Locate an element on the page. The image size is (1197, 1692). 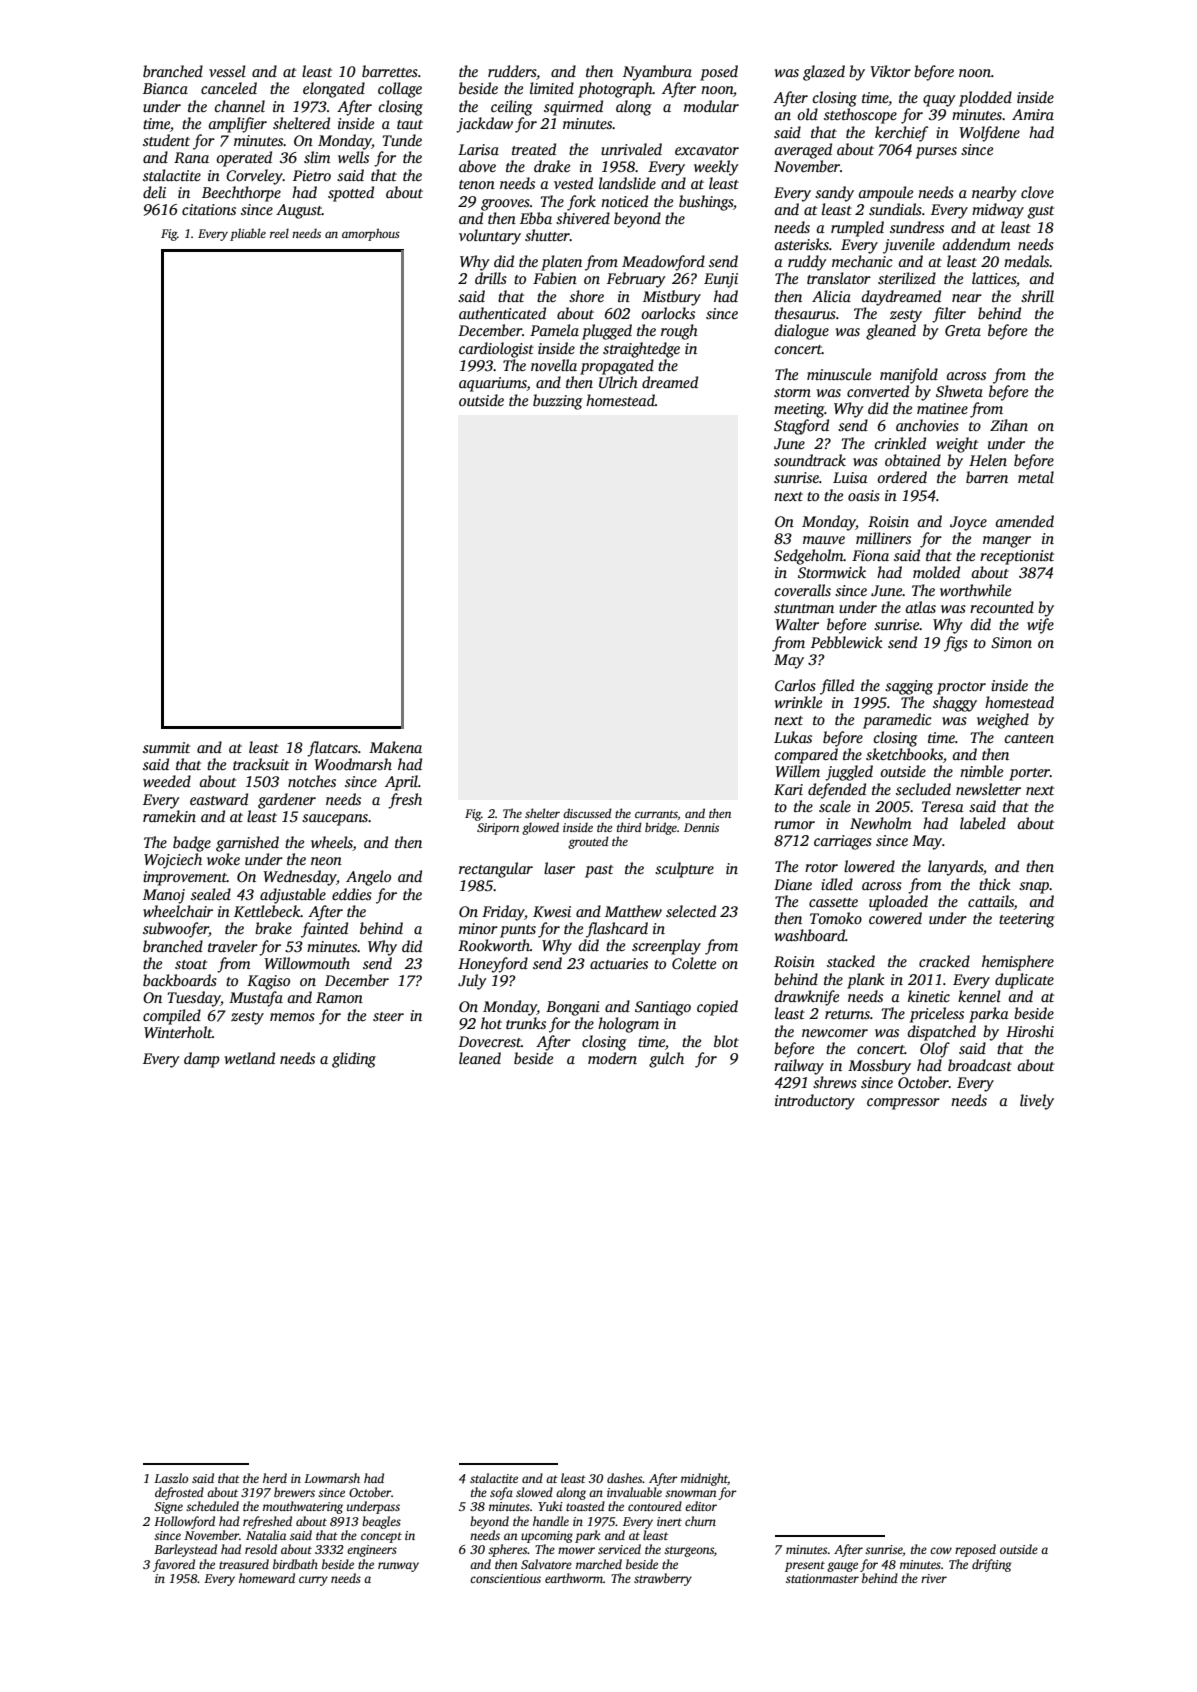
lively is located at coordinates (1037, 1102).
